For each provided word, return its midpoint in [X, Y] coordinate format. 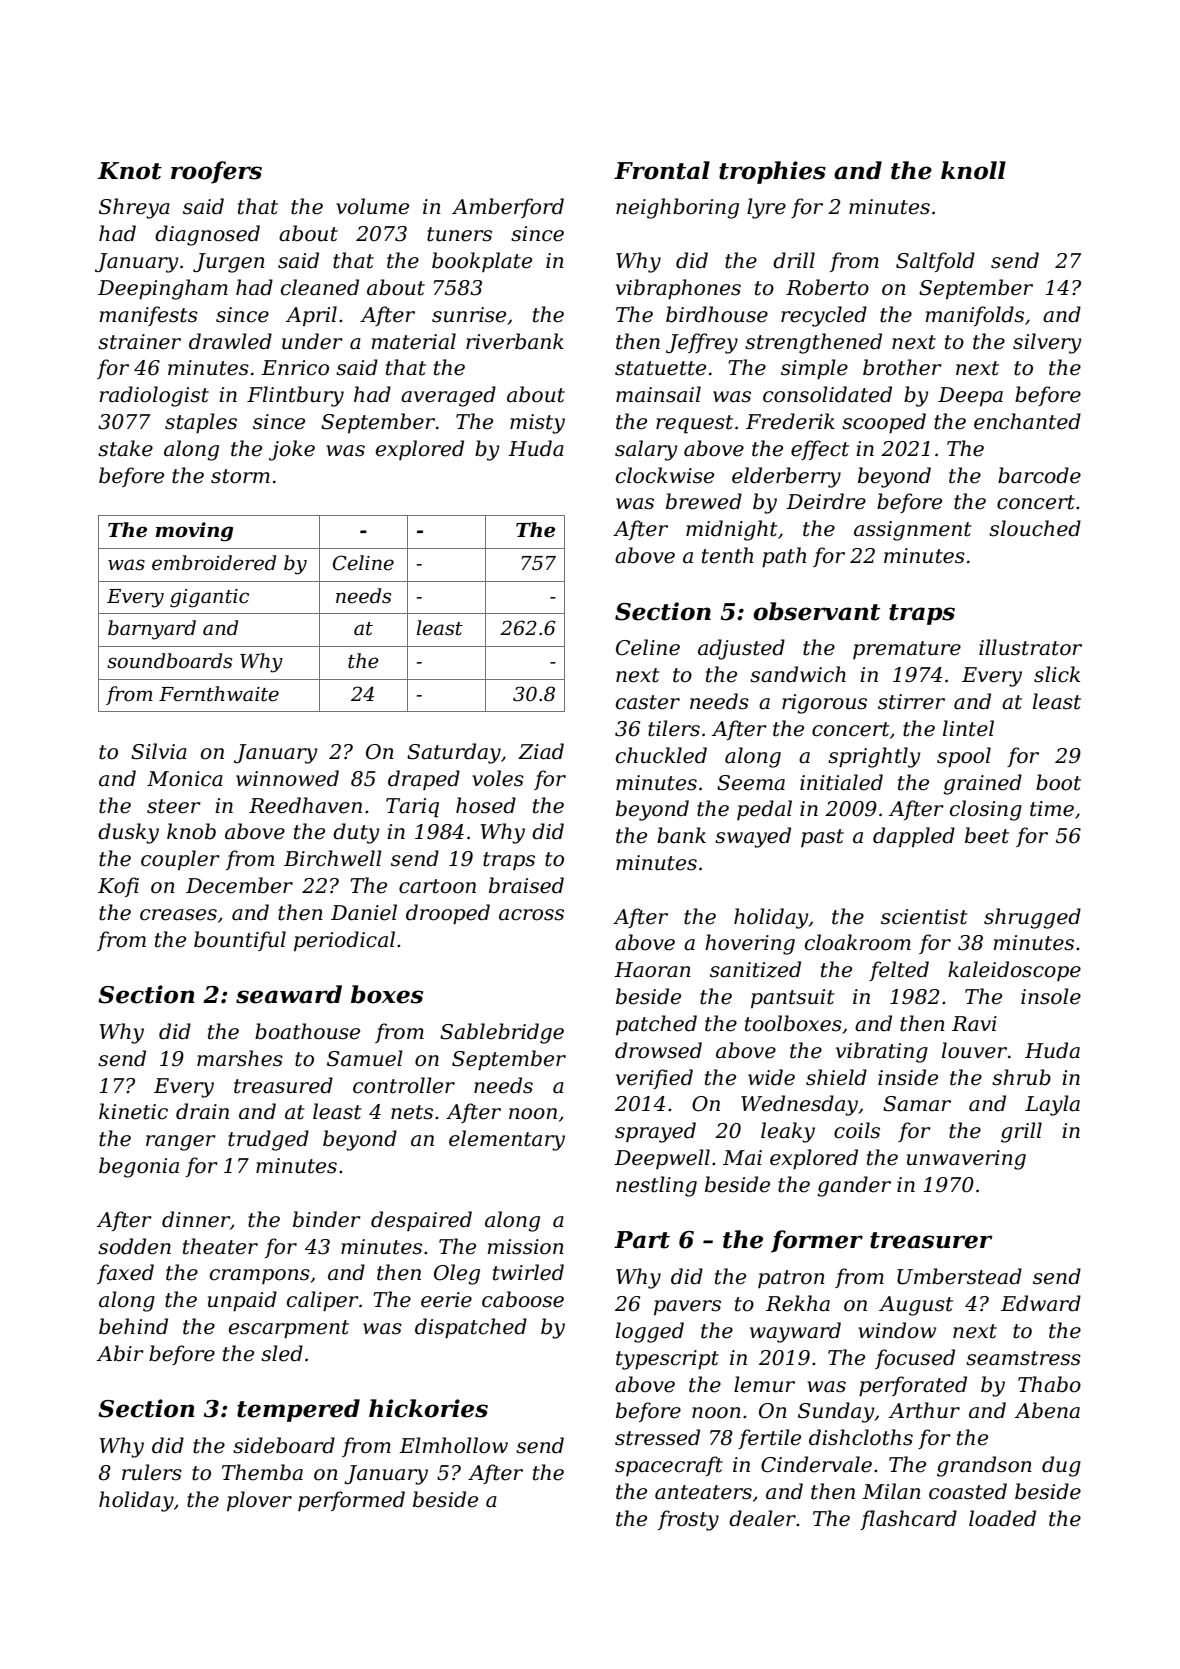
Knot [130, 171]
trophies [772, 172]
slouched [1035, 528]
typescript [667, 1360]
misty [537, 424]
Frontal [662, 170]
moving [194, 532]
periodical [344, 941]
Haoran [652, 970]
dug [1061, 1466]
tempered [298, 1410]
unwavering [966, 1160]
